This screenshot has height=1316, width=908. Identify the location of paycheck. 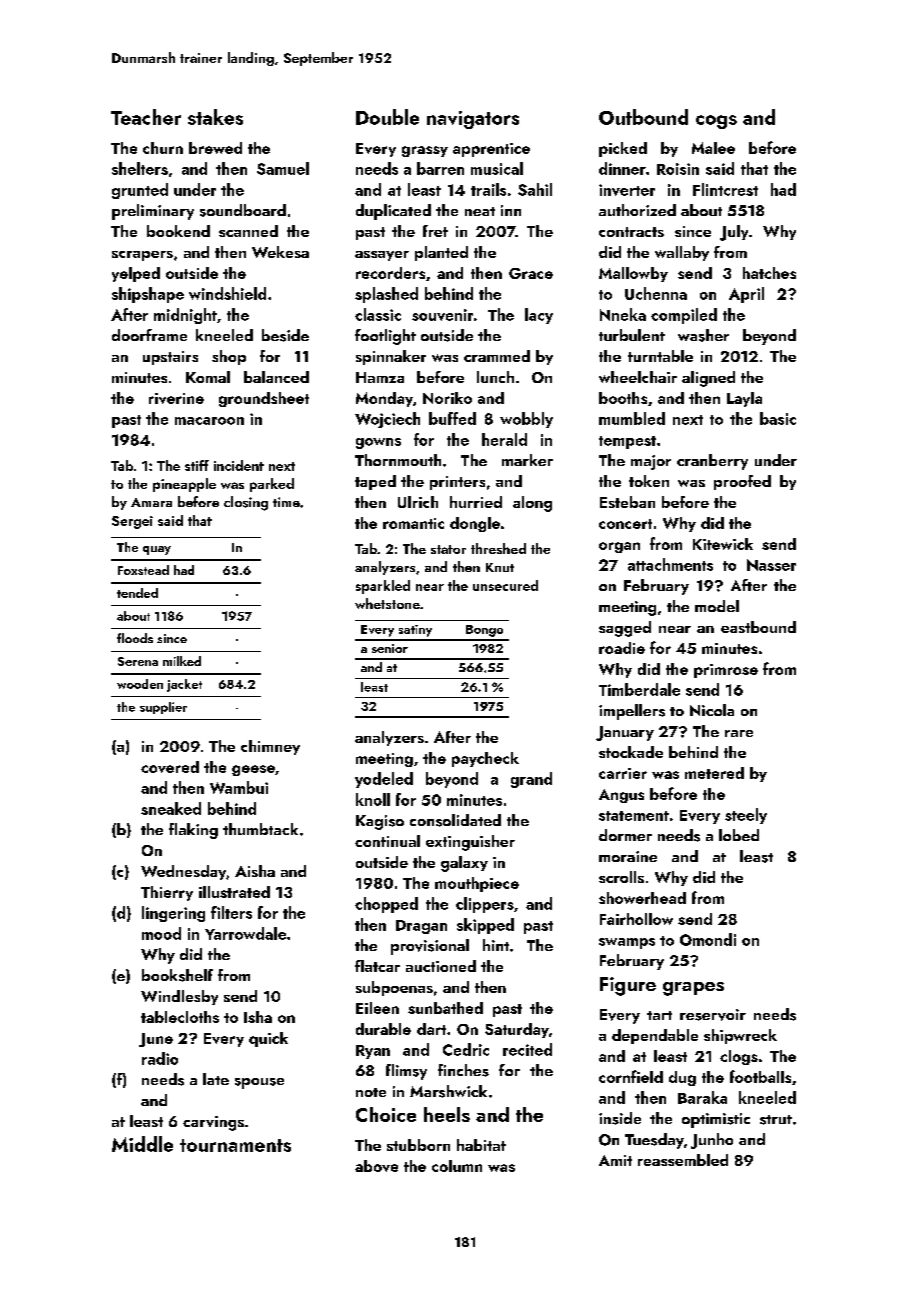
(485, 759).
